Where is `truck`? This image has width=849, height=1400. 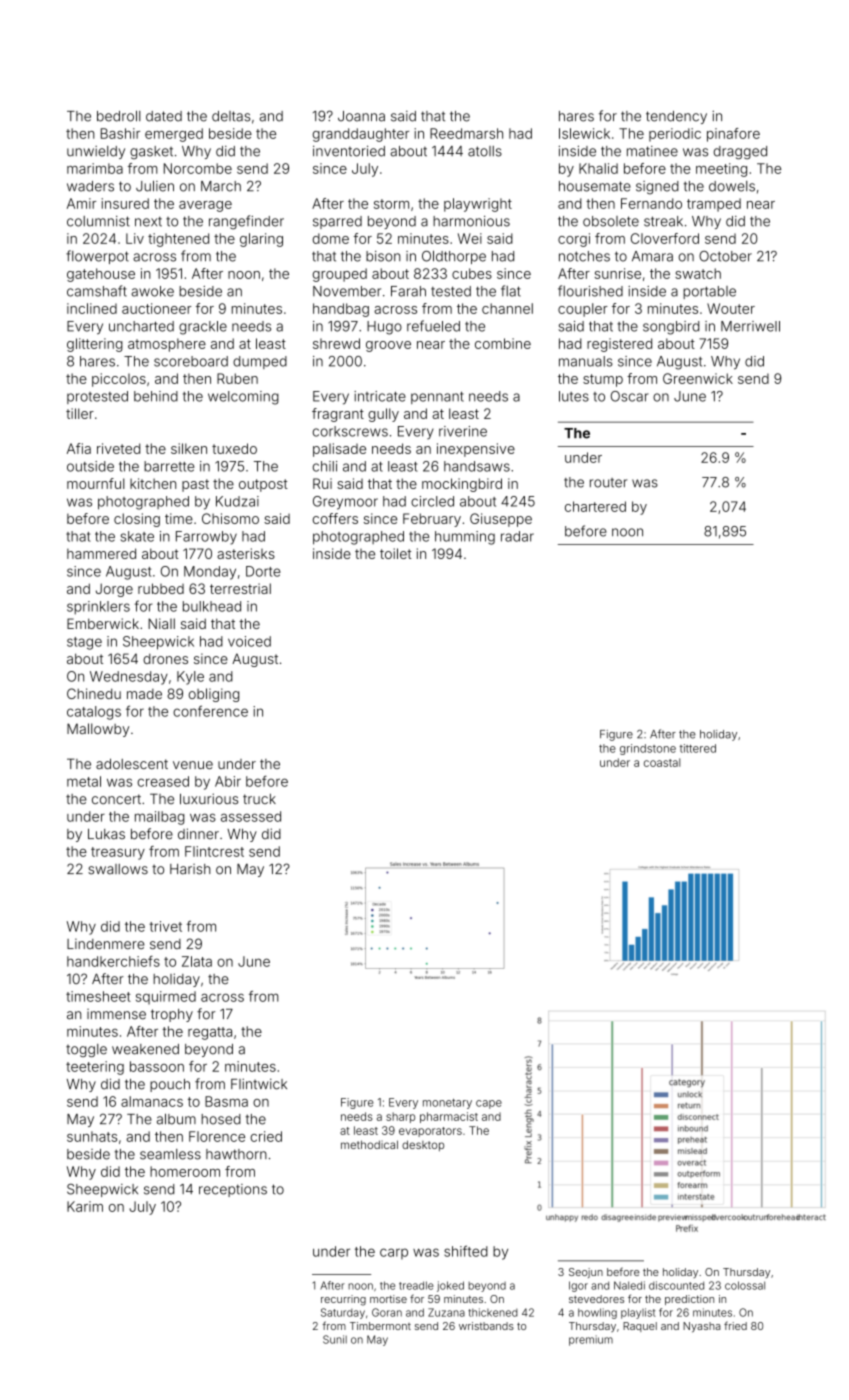
truck is located at coordinates (259, 799).
